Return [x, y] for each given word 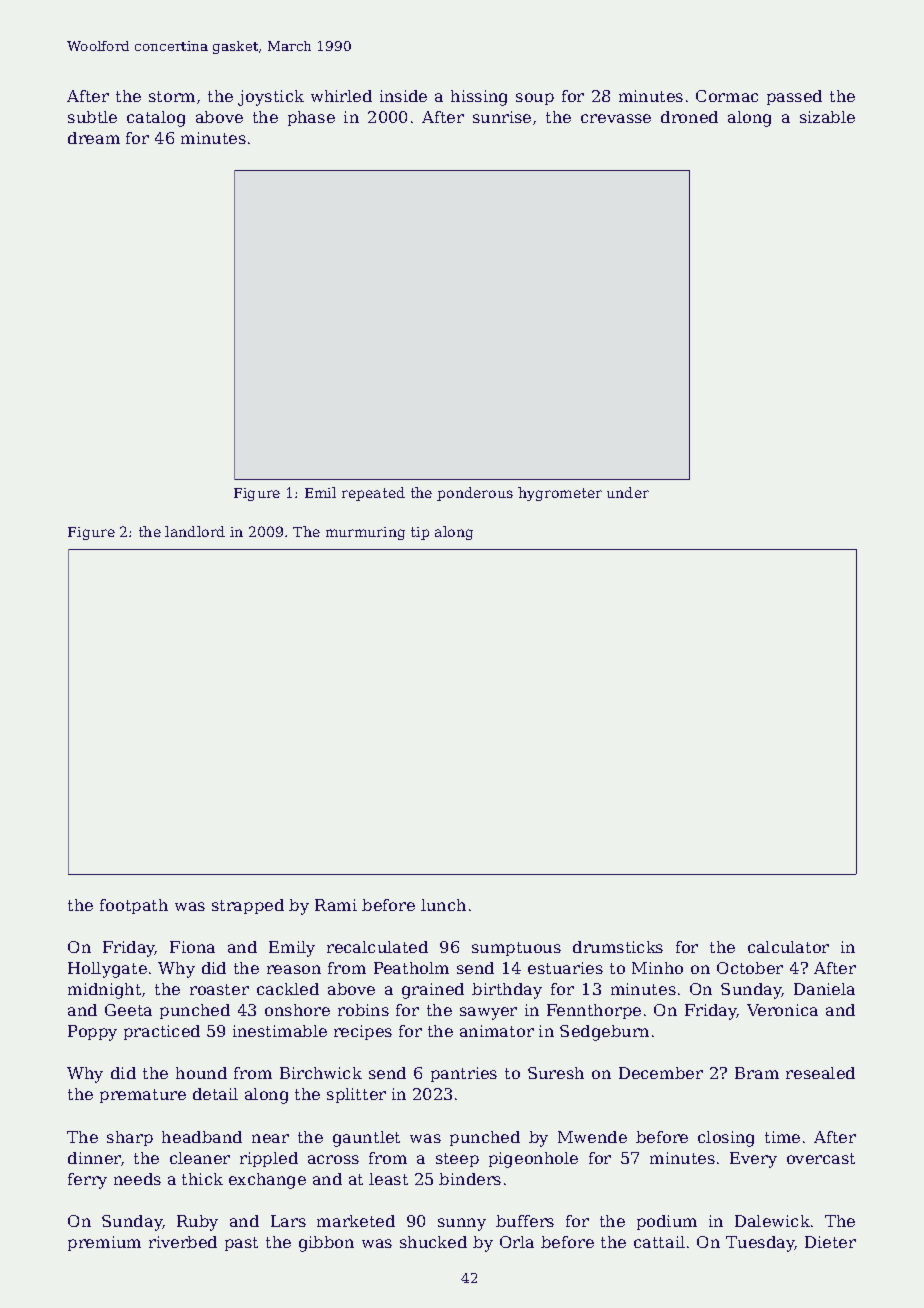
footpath [134, 906]
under [628, 492]
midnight [104, 991]
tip [420, 533]
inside [403, 96]
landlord [195, 531]
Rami [336, 905]
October [750, 968]
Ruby [197, 1223]
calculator [788, 947]
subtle [92, 117]
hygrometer [560, 494]
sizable [827, 117]
